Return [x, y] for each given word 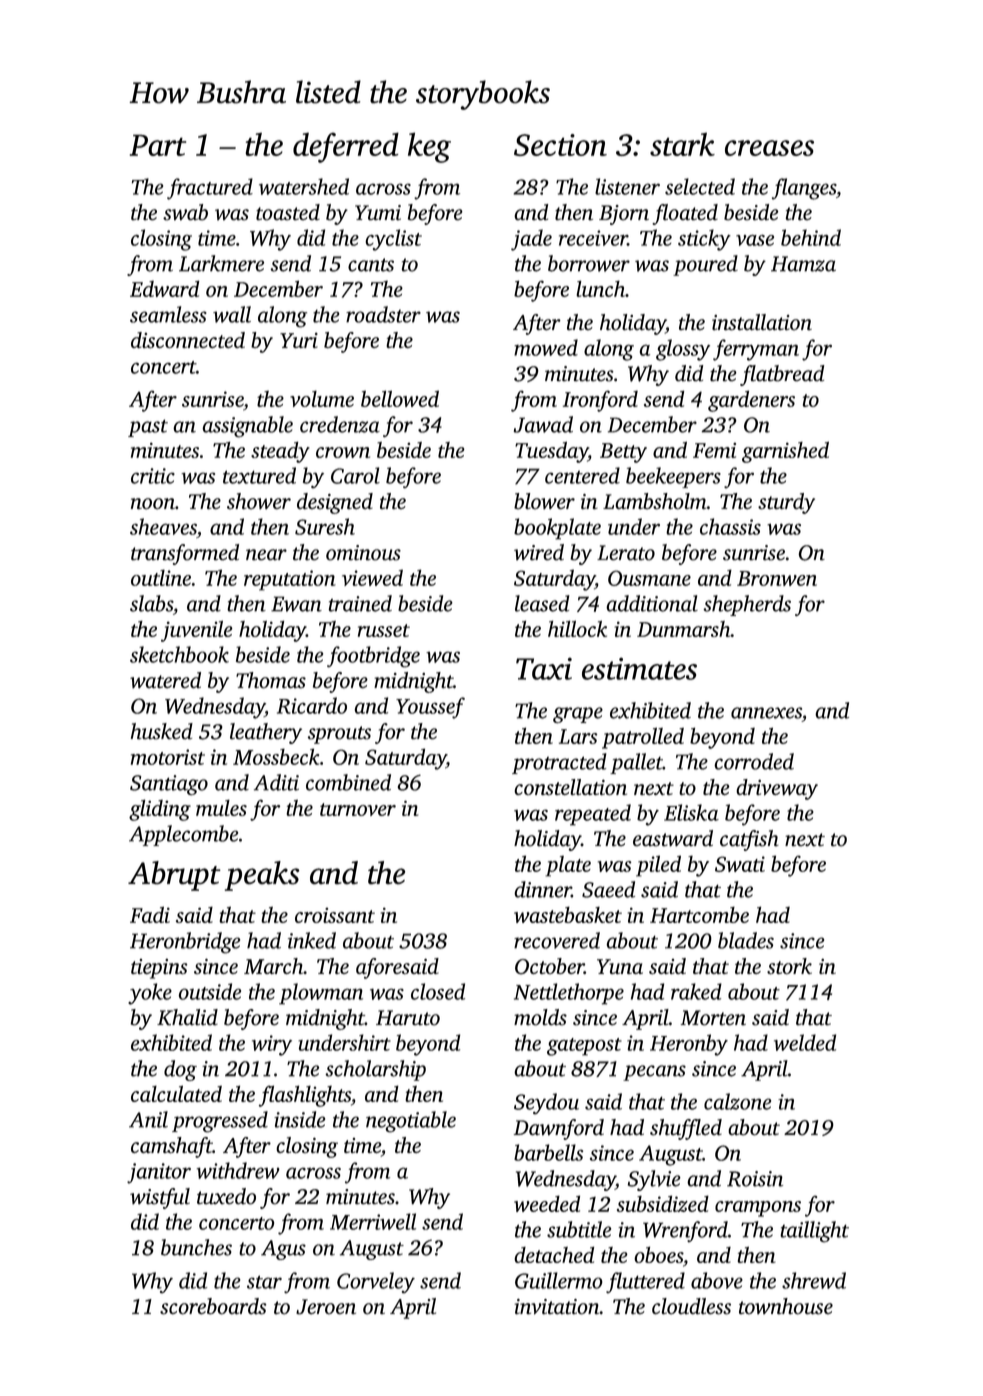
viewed [372, 578]
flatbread [782, 375]
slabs [151, 603]
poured [705, 265]
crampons [758, 1209]
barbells [548, 1152]
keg [429, 147]
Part [158, 145]
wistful [160, 1198]
